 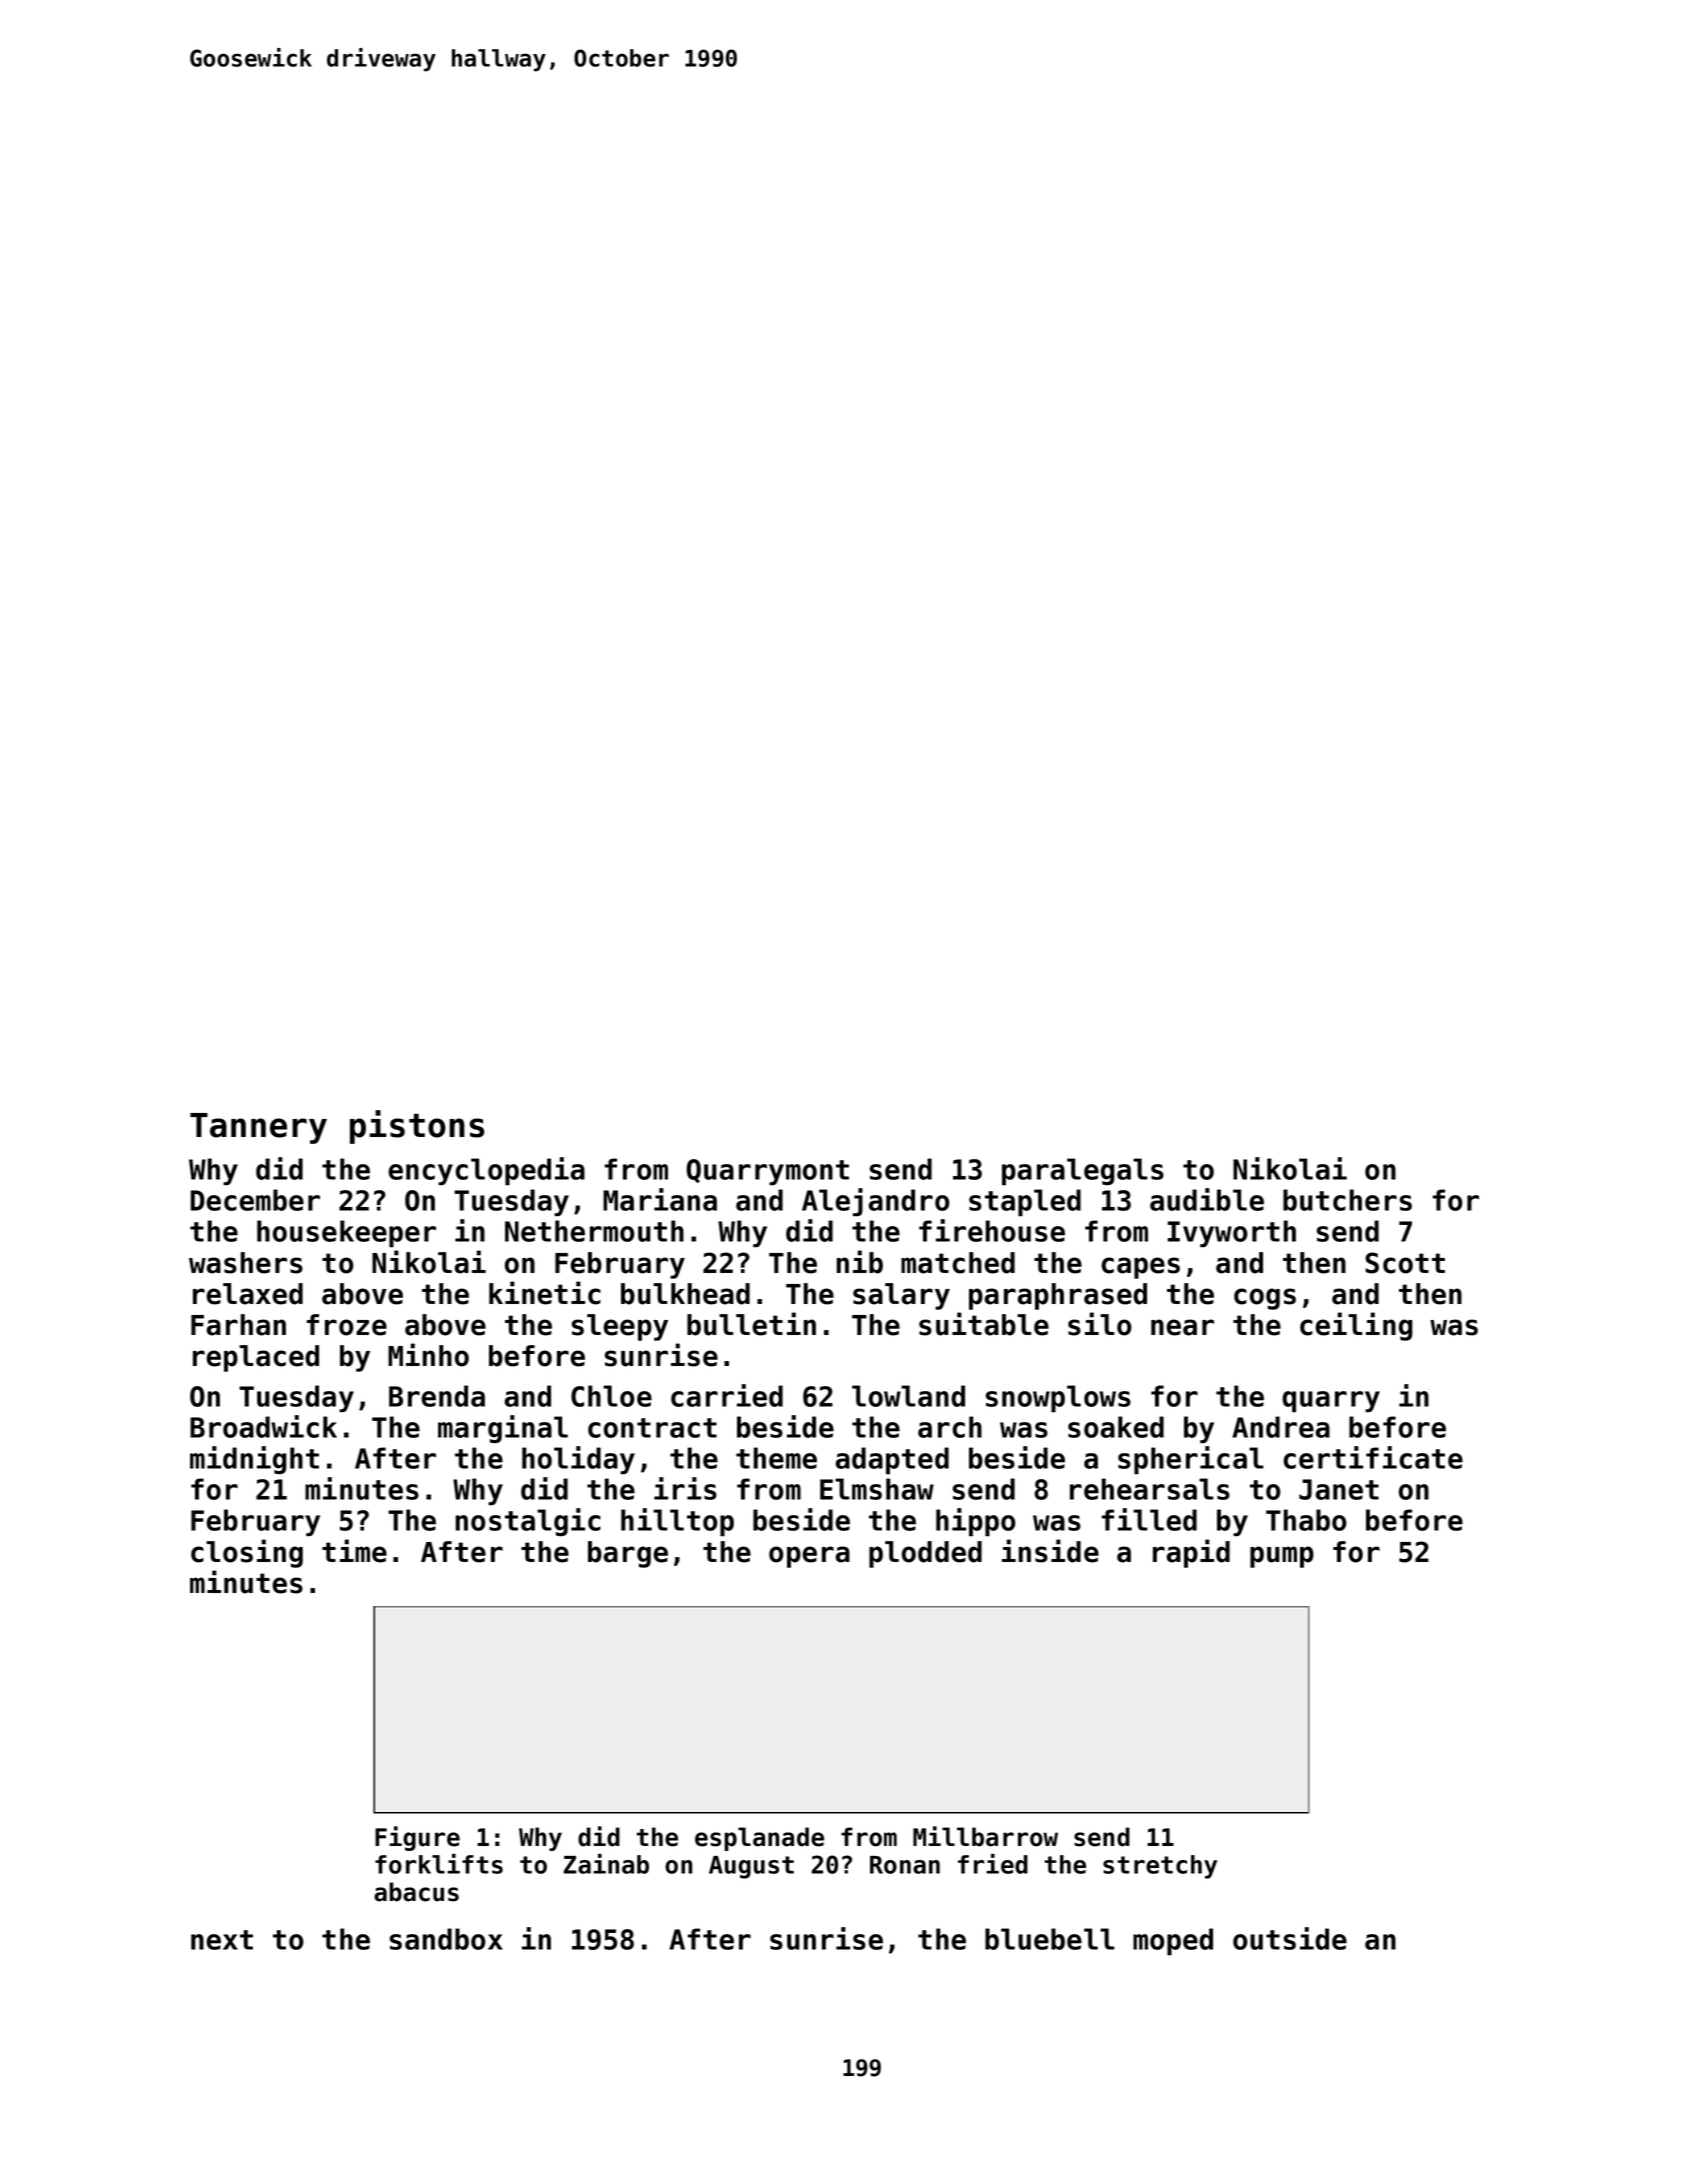 What do you see at coordinates (258, 1128) in the screenshot?
I see `Tannery` at bounding box center [258, 1128].
